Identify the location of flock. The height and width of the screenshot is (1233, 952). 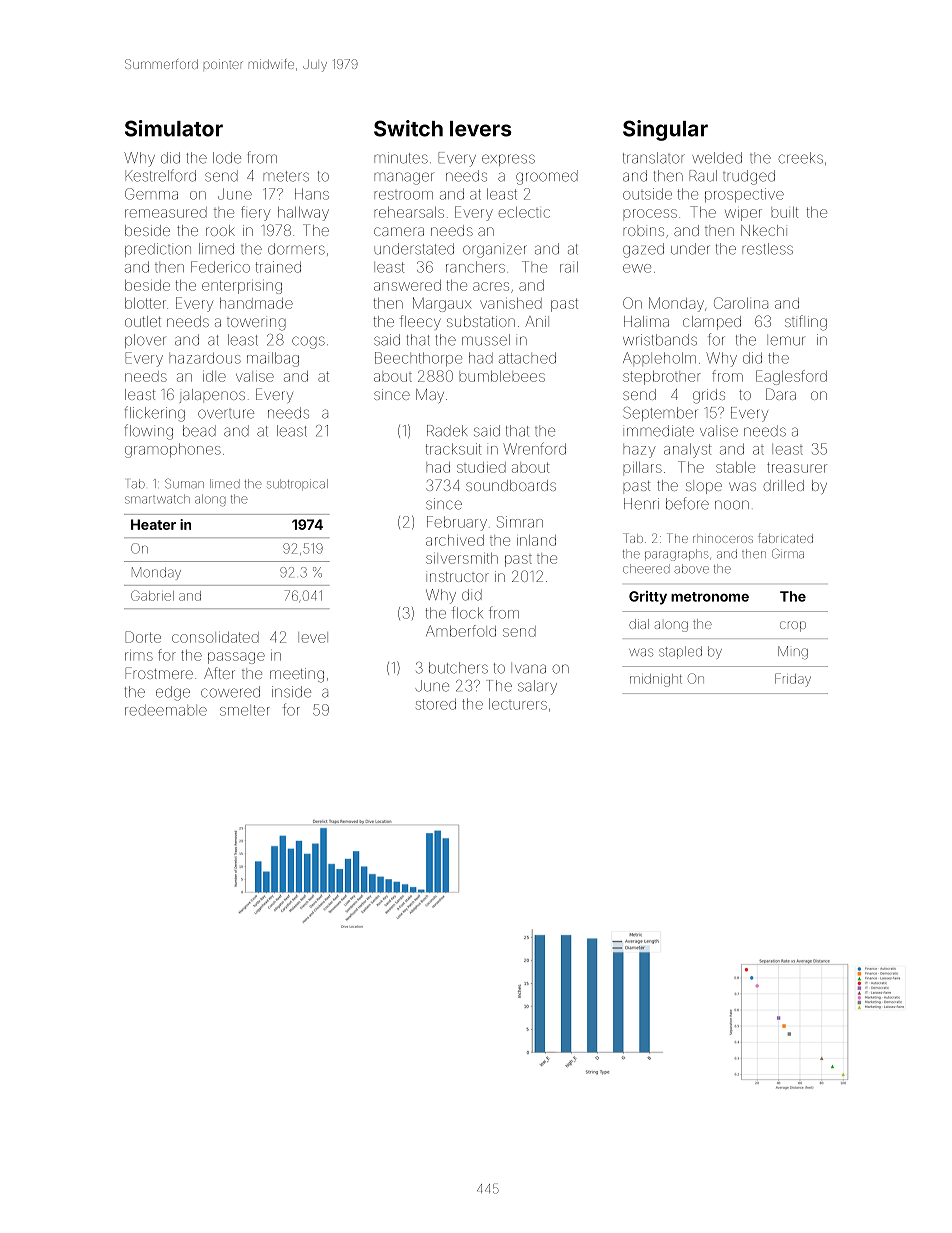
(467, 612).
